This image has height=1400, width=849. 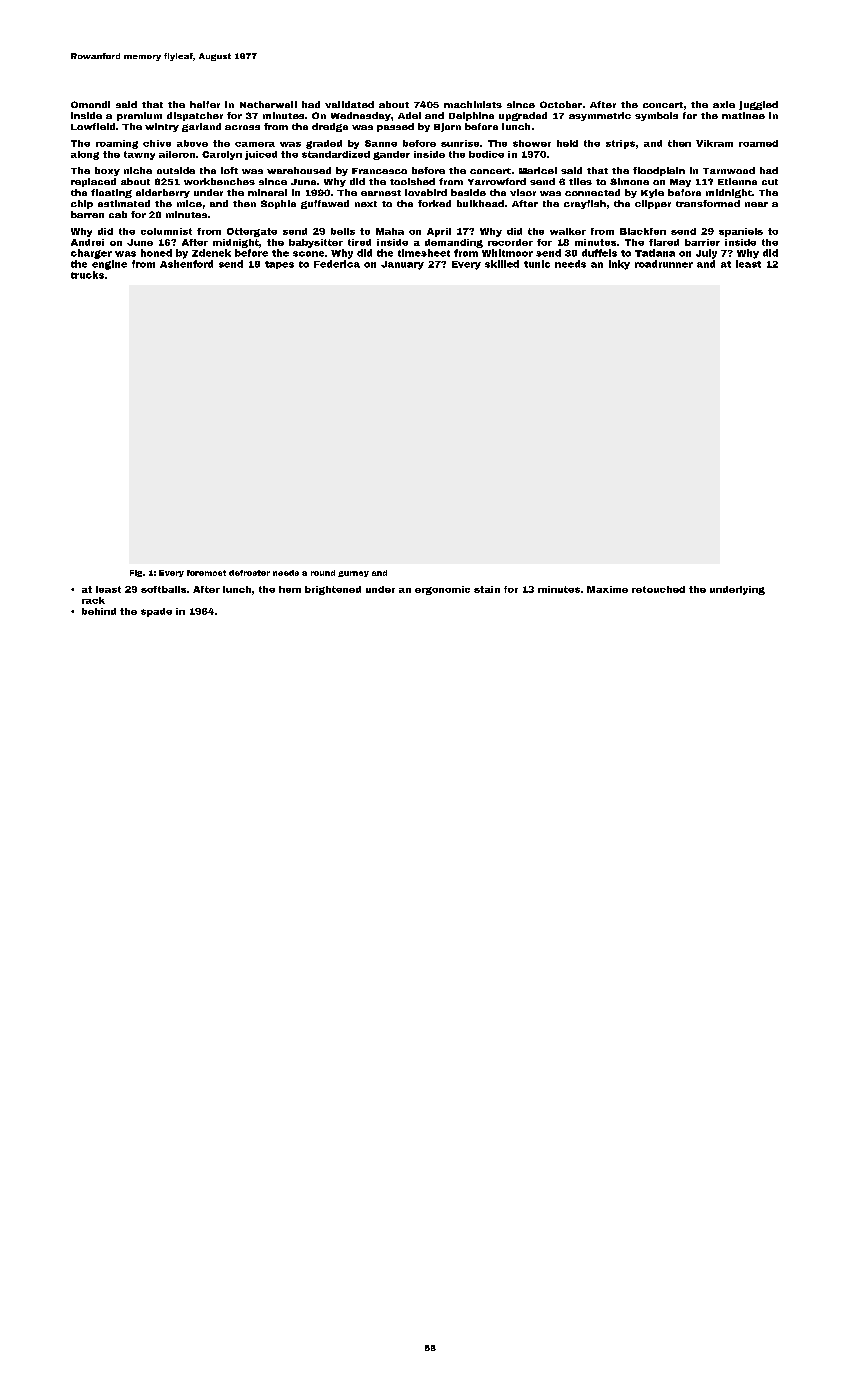 I want to click on workbenches, so click(x=219, y=181).
